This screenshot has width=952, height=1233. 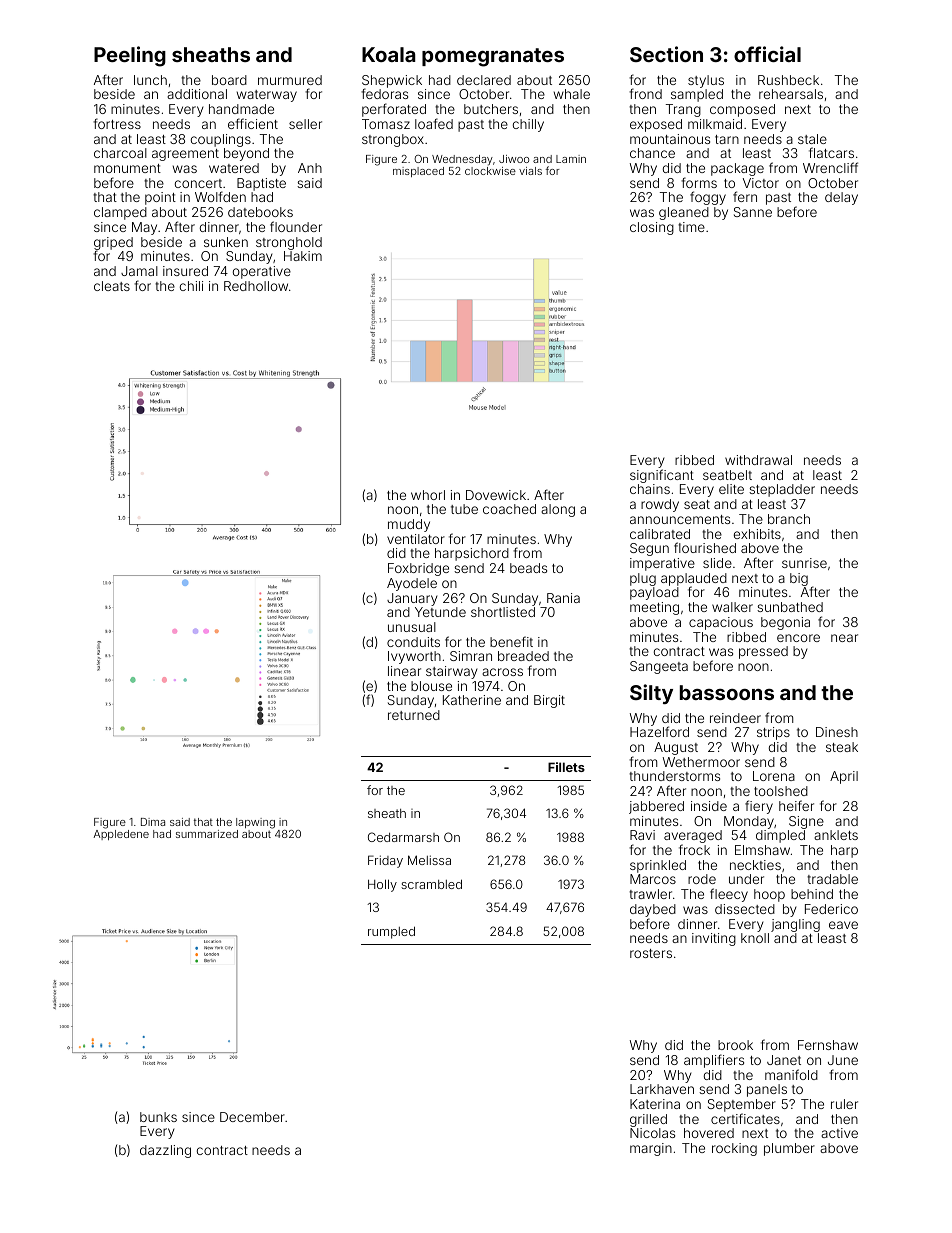 What do you see at coordinates (165, 1151) in the screenshot?
I see `dazzling` at bounding box center [165, 1151].
